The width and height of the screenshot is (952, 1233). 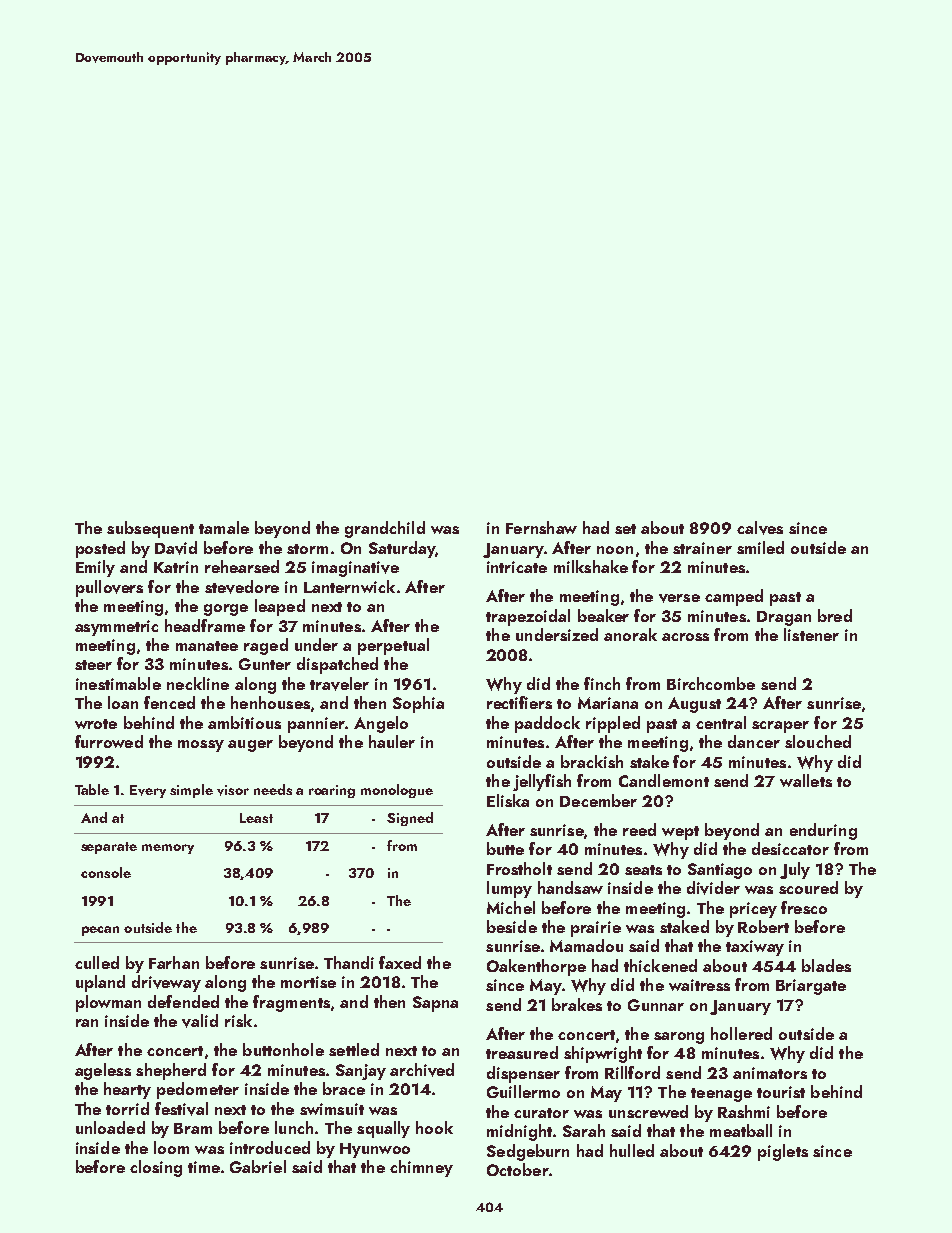 What do you see at coordinates (783, 1152) in the screenshot?
I see `piglets` at bounding box center [783, 1152].
